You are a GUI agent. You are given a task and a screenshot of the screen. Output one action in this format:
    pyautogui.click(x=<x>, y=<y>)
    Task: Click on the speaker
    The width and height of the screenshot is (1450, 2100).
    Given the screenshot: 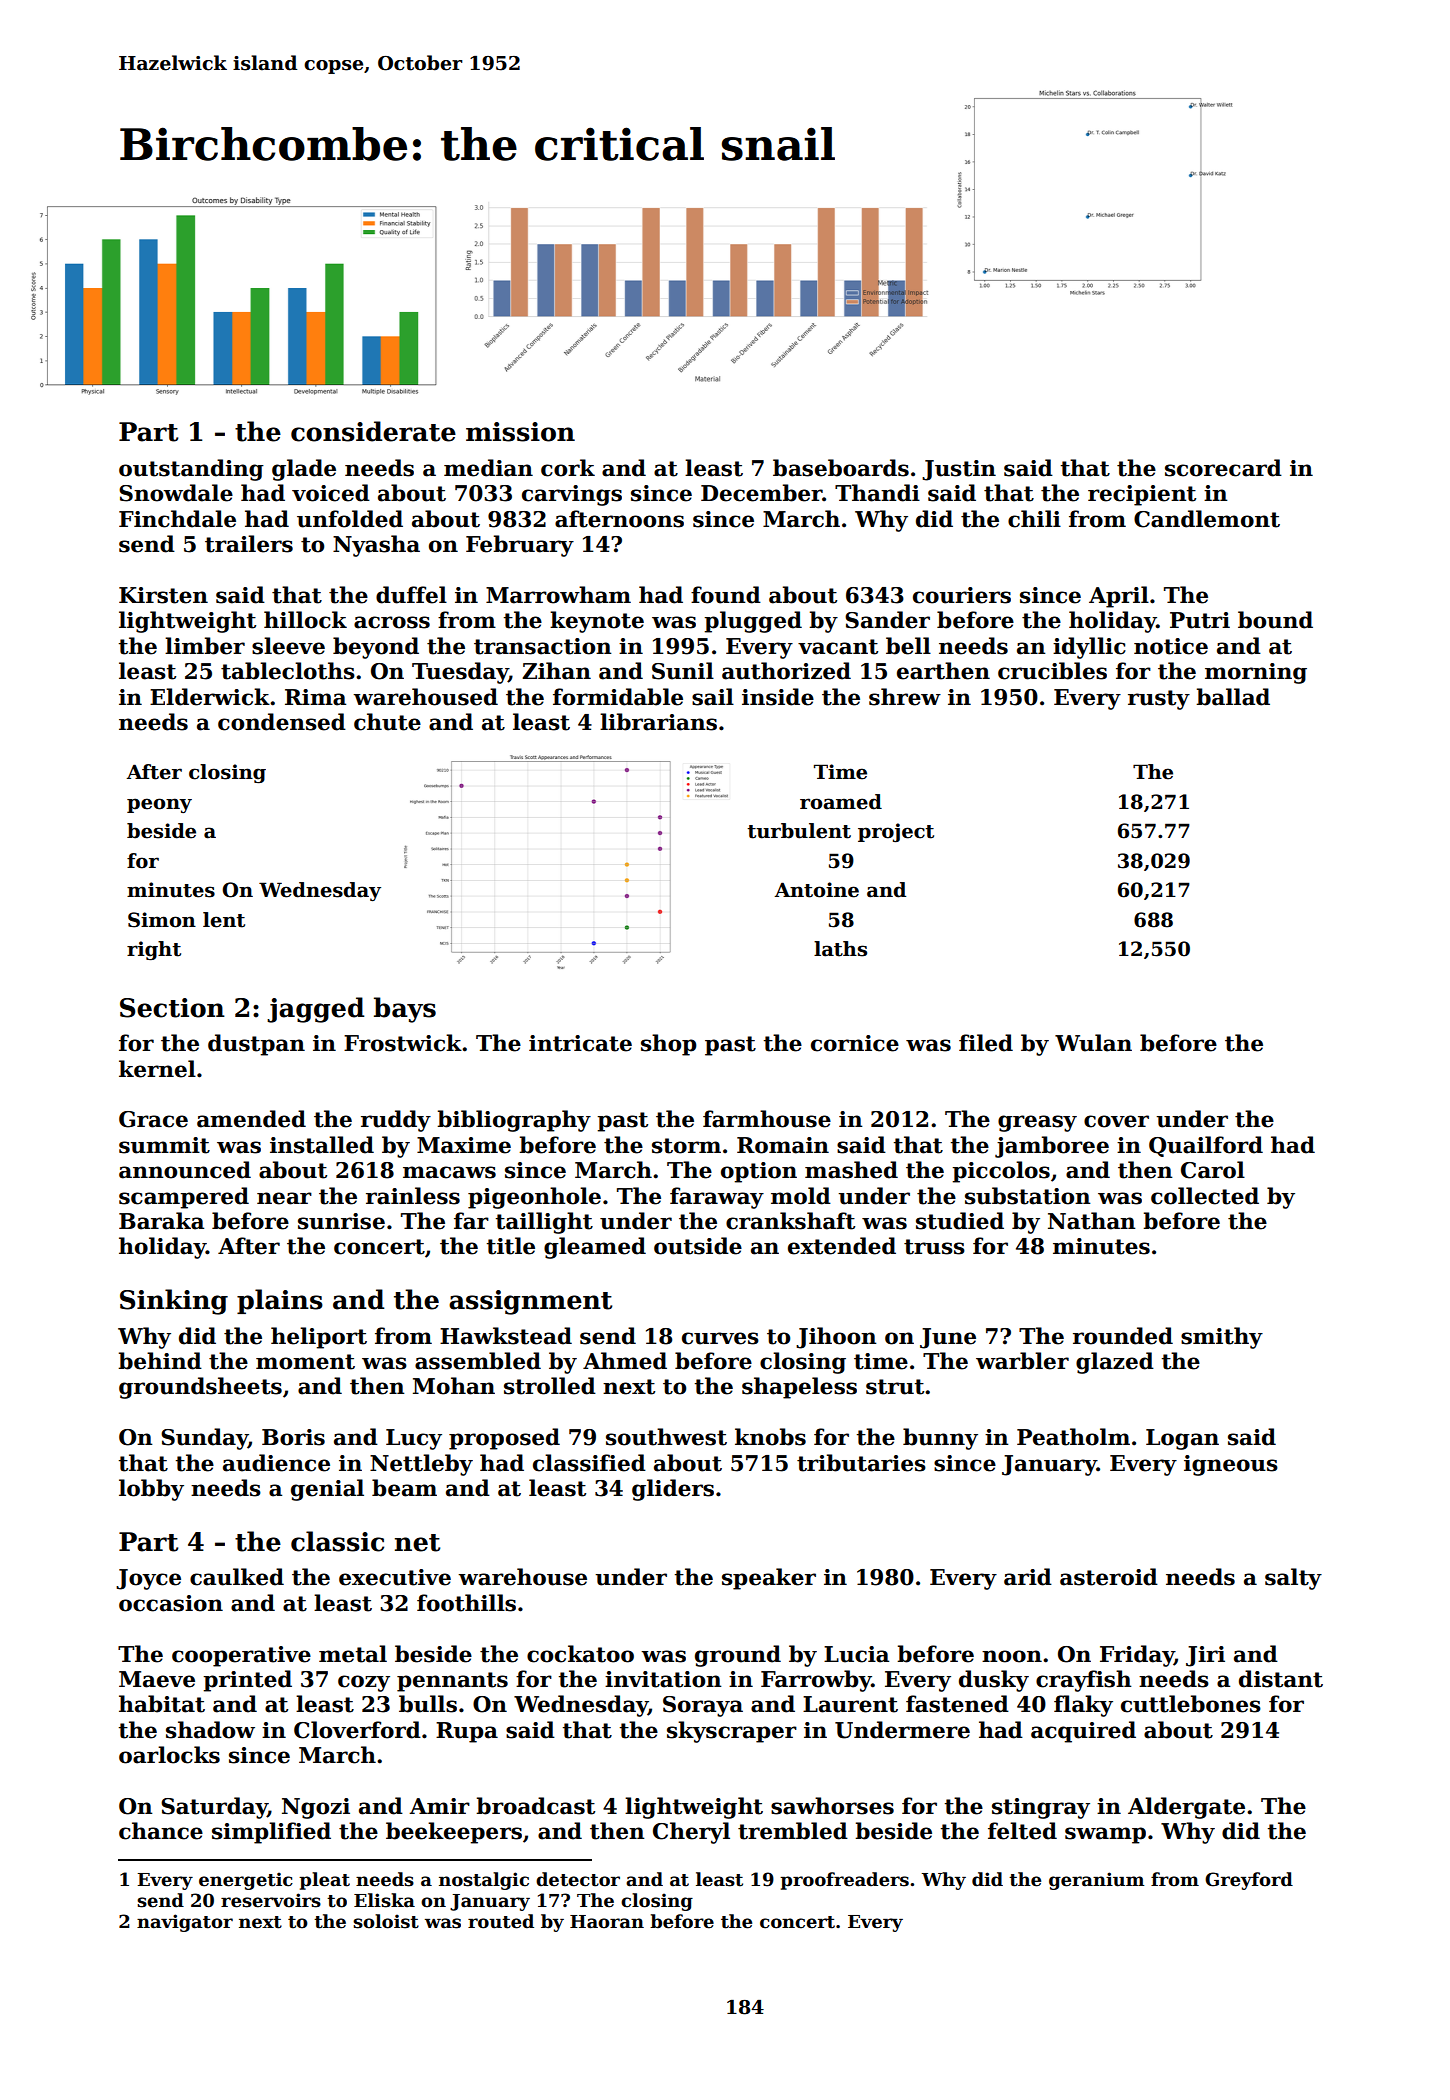 What is the action you would take?
    pyautogui.click(x=769, y=1579)
